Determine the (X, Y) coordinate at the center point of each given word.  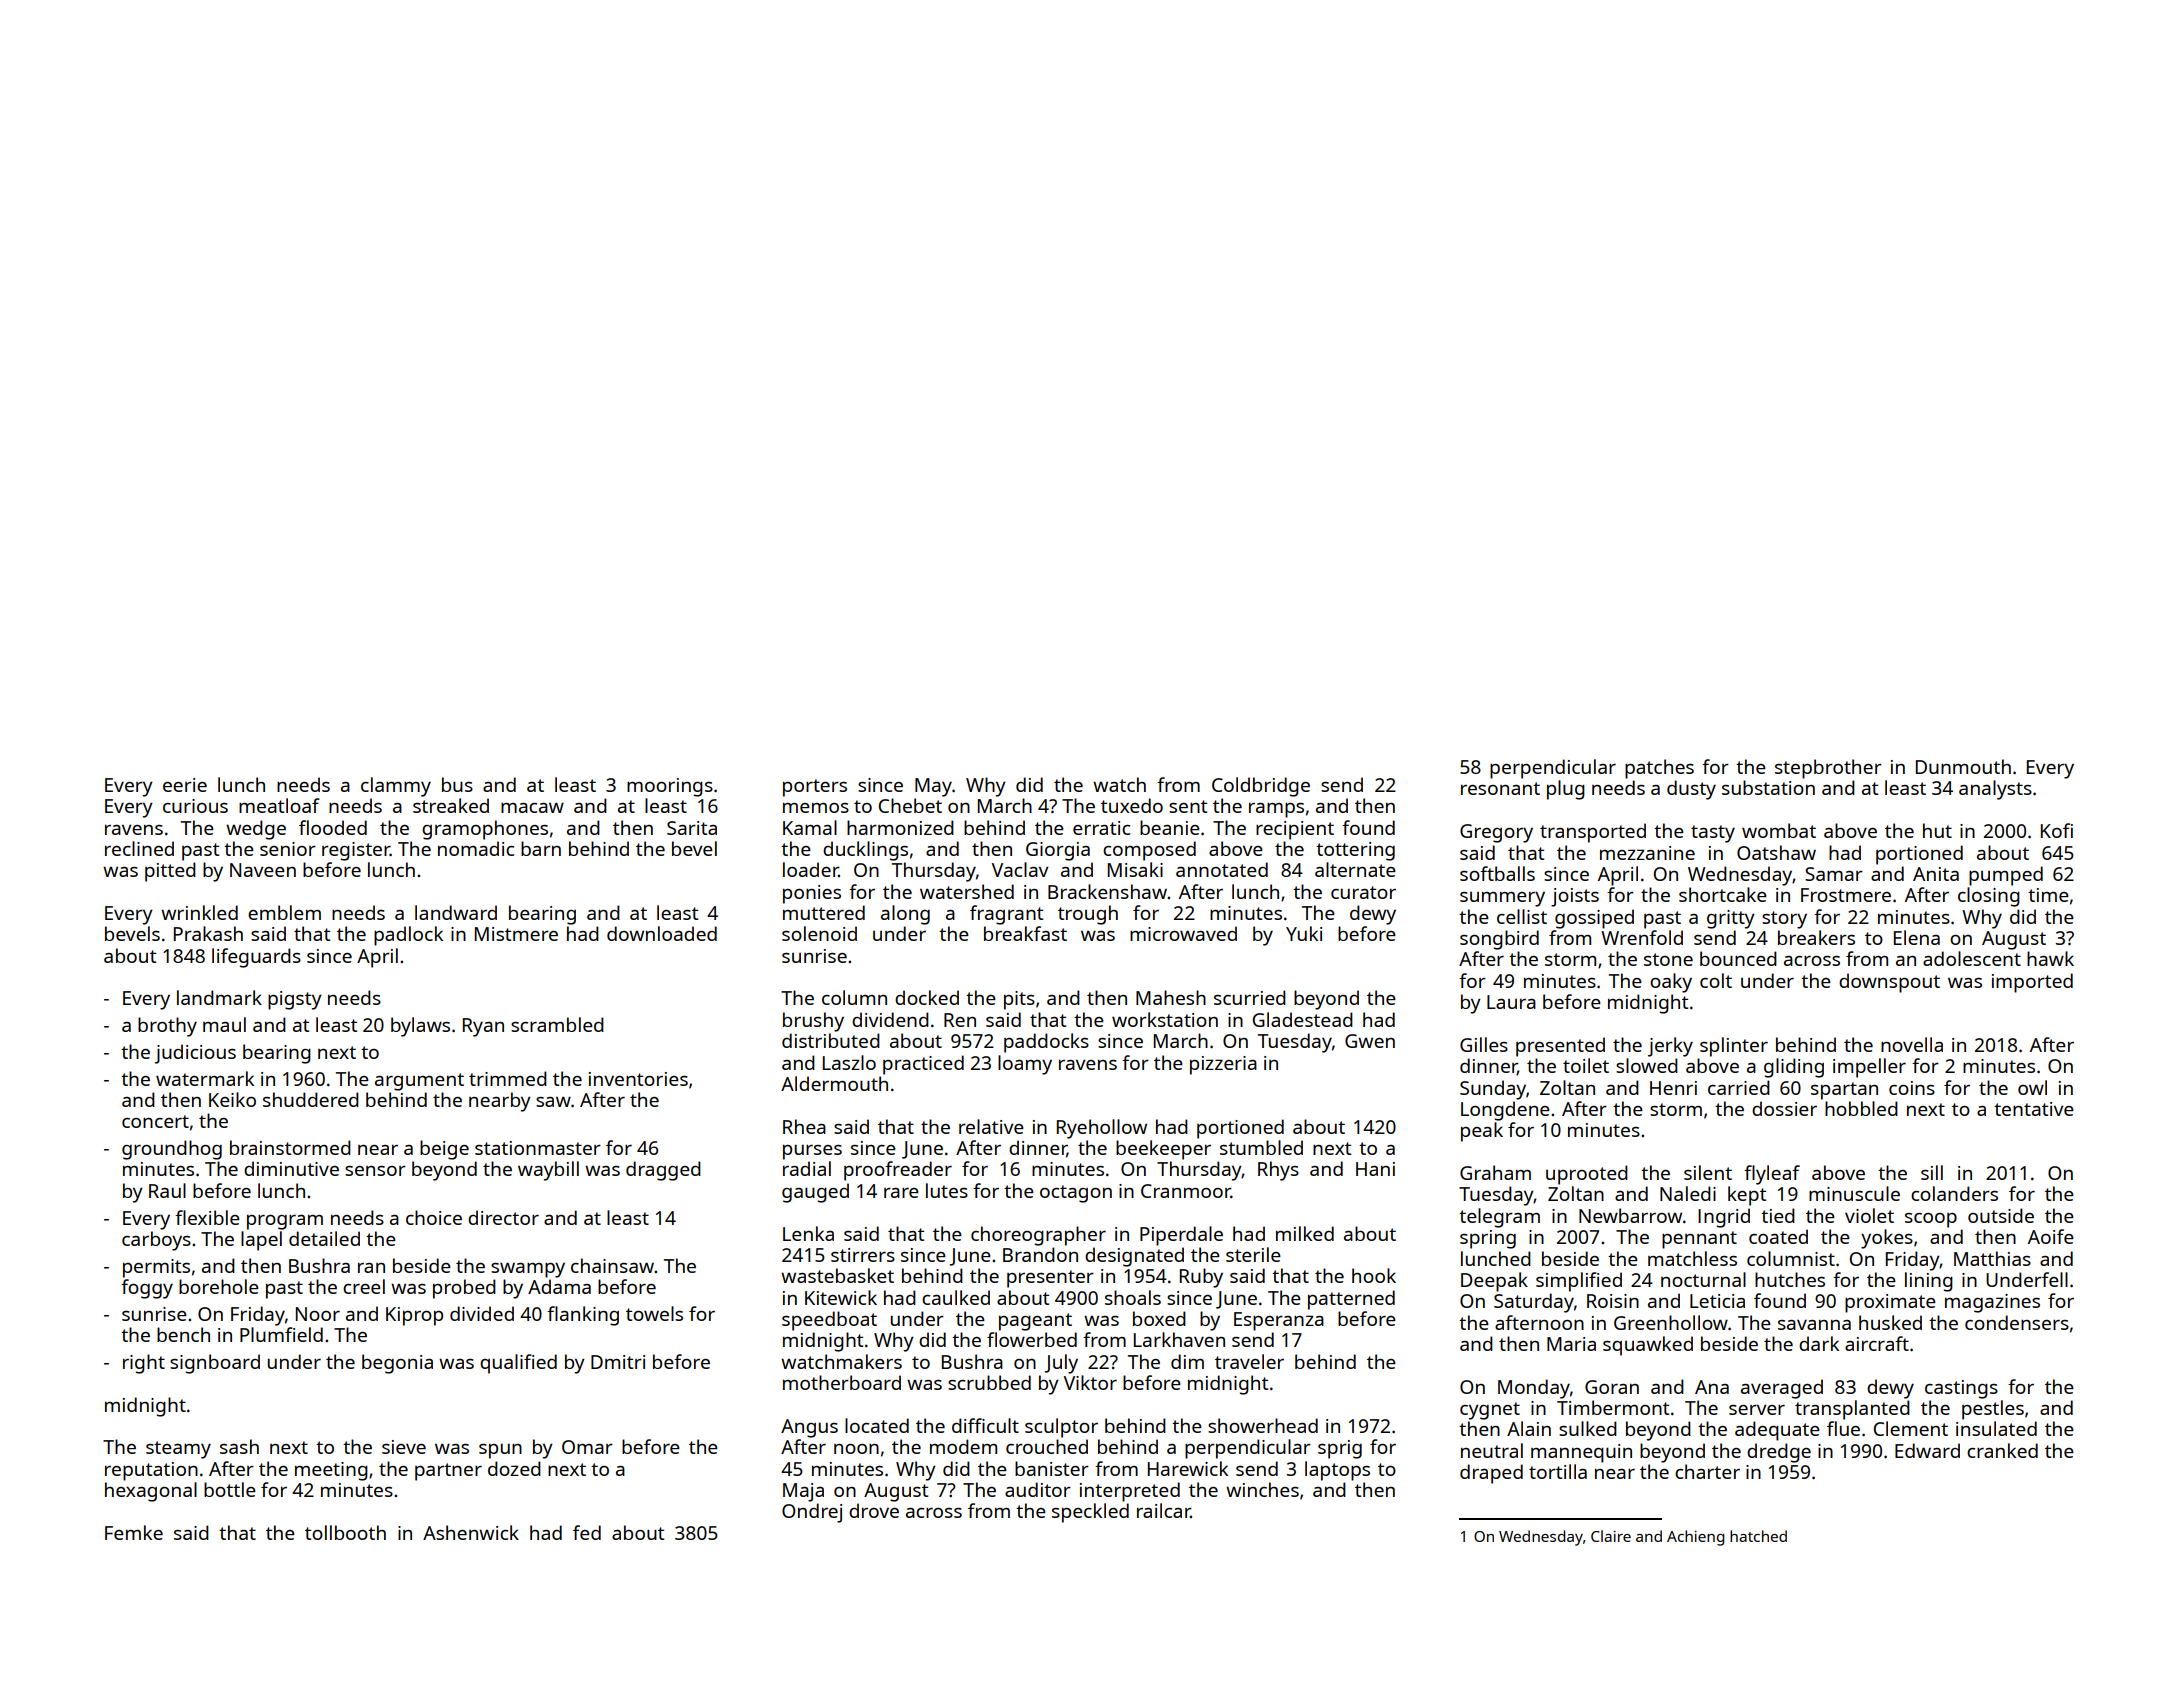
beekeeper (1163, 1150)
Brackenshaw (1107, 891)
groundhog (172, 1150)
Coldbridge (1261, 787)
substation (1768, 787)
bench (183, 1334)
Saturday (1534, 1303)
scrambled (557, 1024)
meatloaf (279, 805)
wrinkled (199, 912)
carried (1739, 1087)
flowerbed (1032, 1339)
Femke (134, 1532)
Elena (1917, 937)
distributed (831, 1040)
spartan (1844, 1091)
